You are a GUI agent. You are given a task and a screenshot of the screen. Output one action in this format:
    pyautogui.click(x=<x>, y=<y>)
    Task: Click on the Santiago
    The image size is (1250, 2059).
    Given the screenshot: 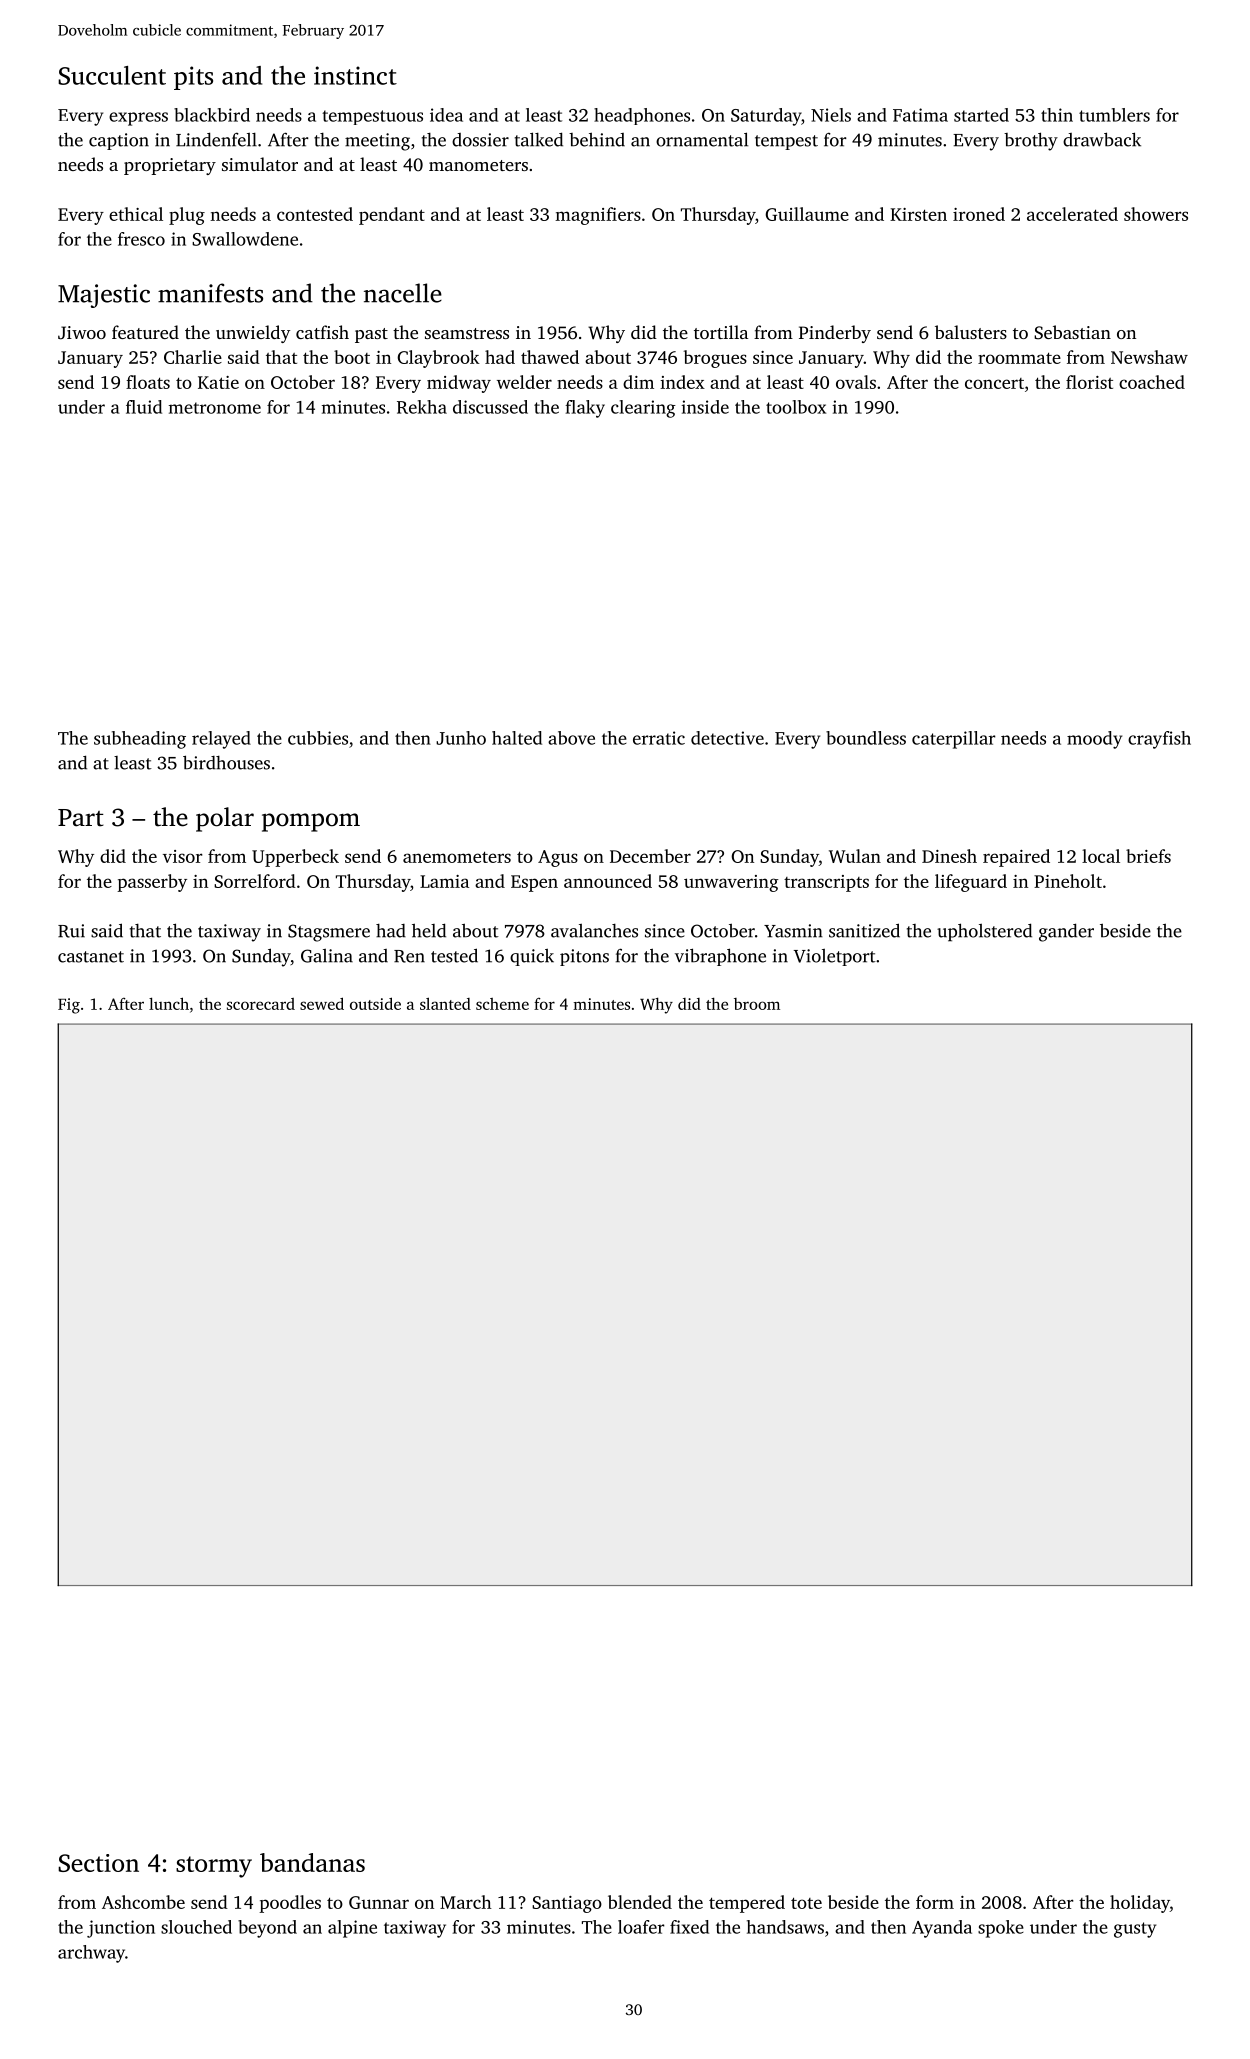 What is the action you would take?
    pyautogui.click(x=567, y=1904)
